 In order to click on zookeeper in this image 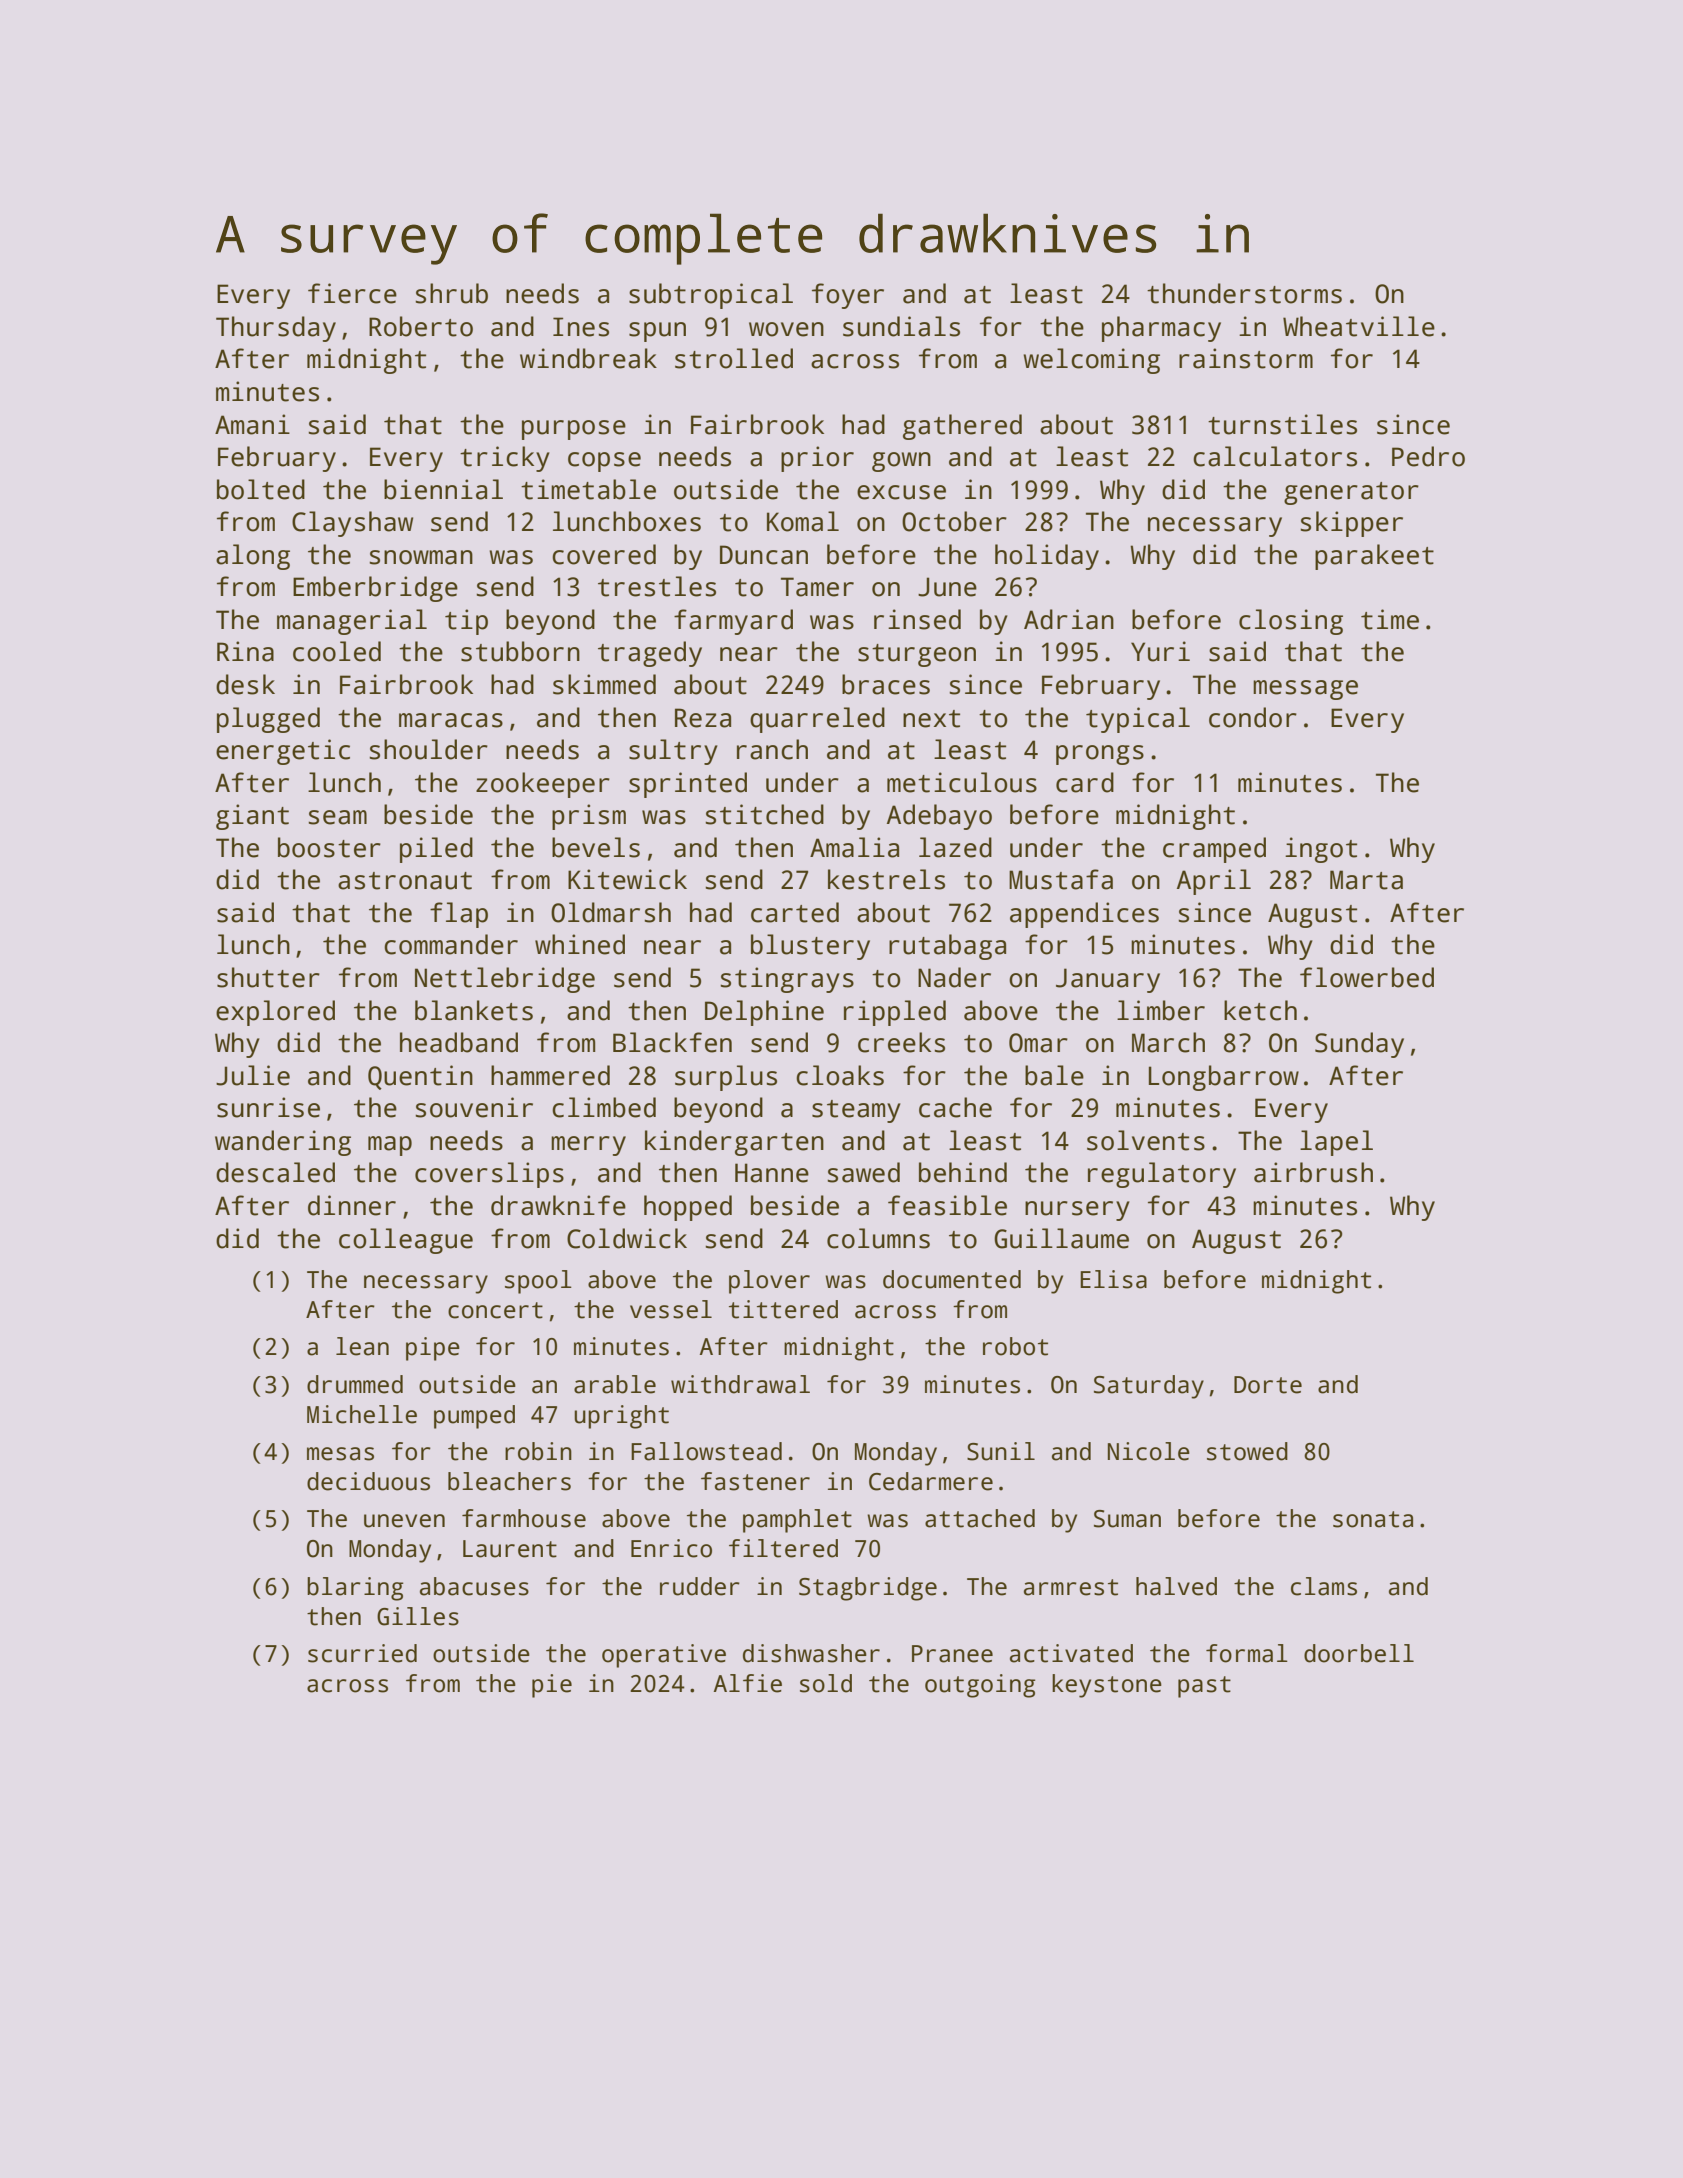, I will do `click(543, 785)`.
